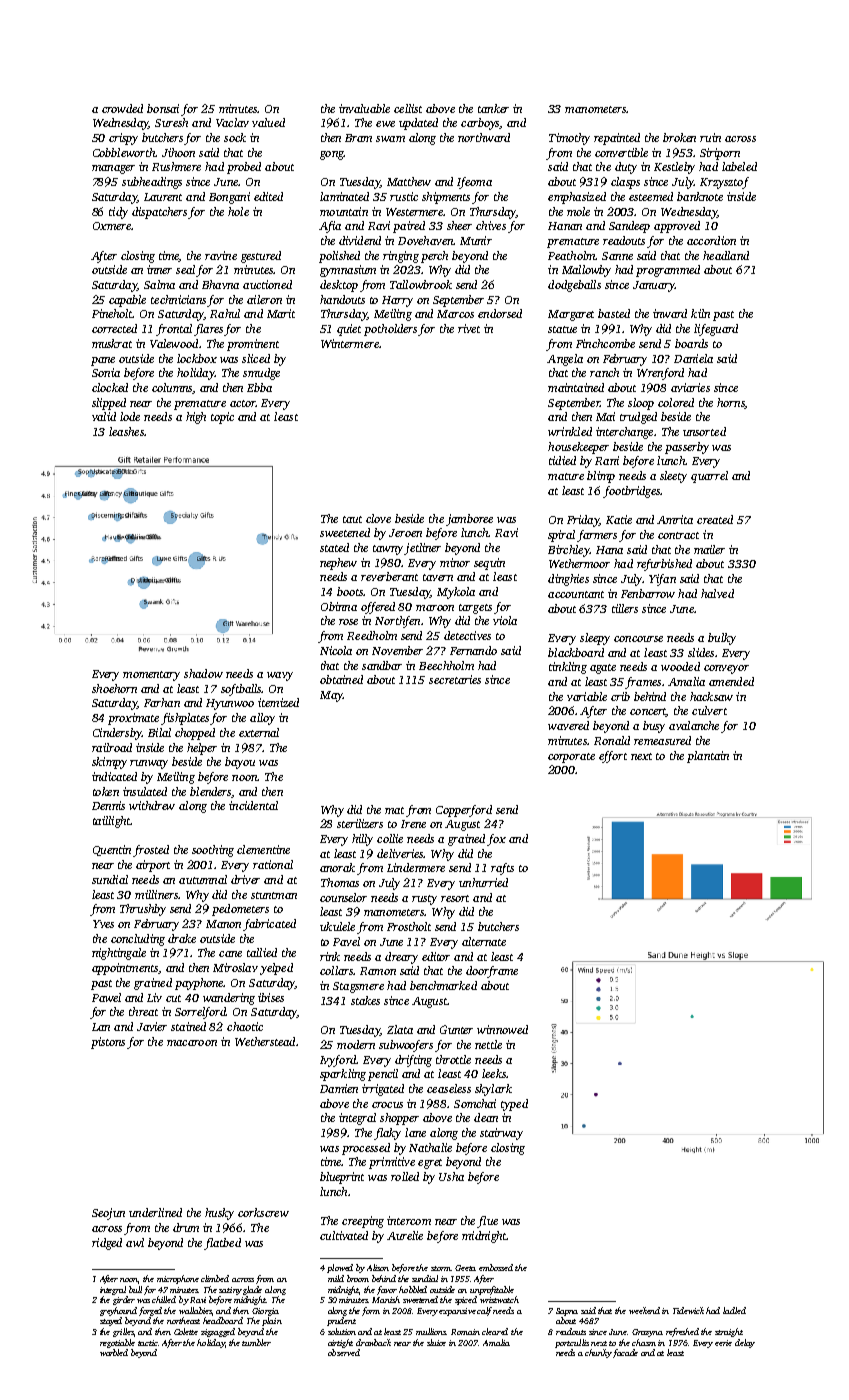  I want to click on obtained, so click(341, 679).
